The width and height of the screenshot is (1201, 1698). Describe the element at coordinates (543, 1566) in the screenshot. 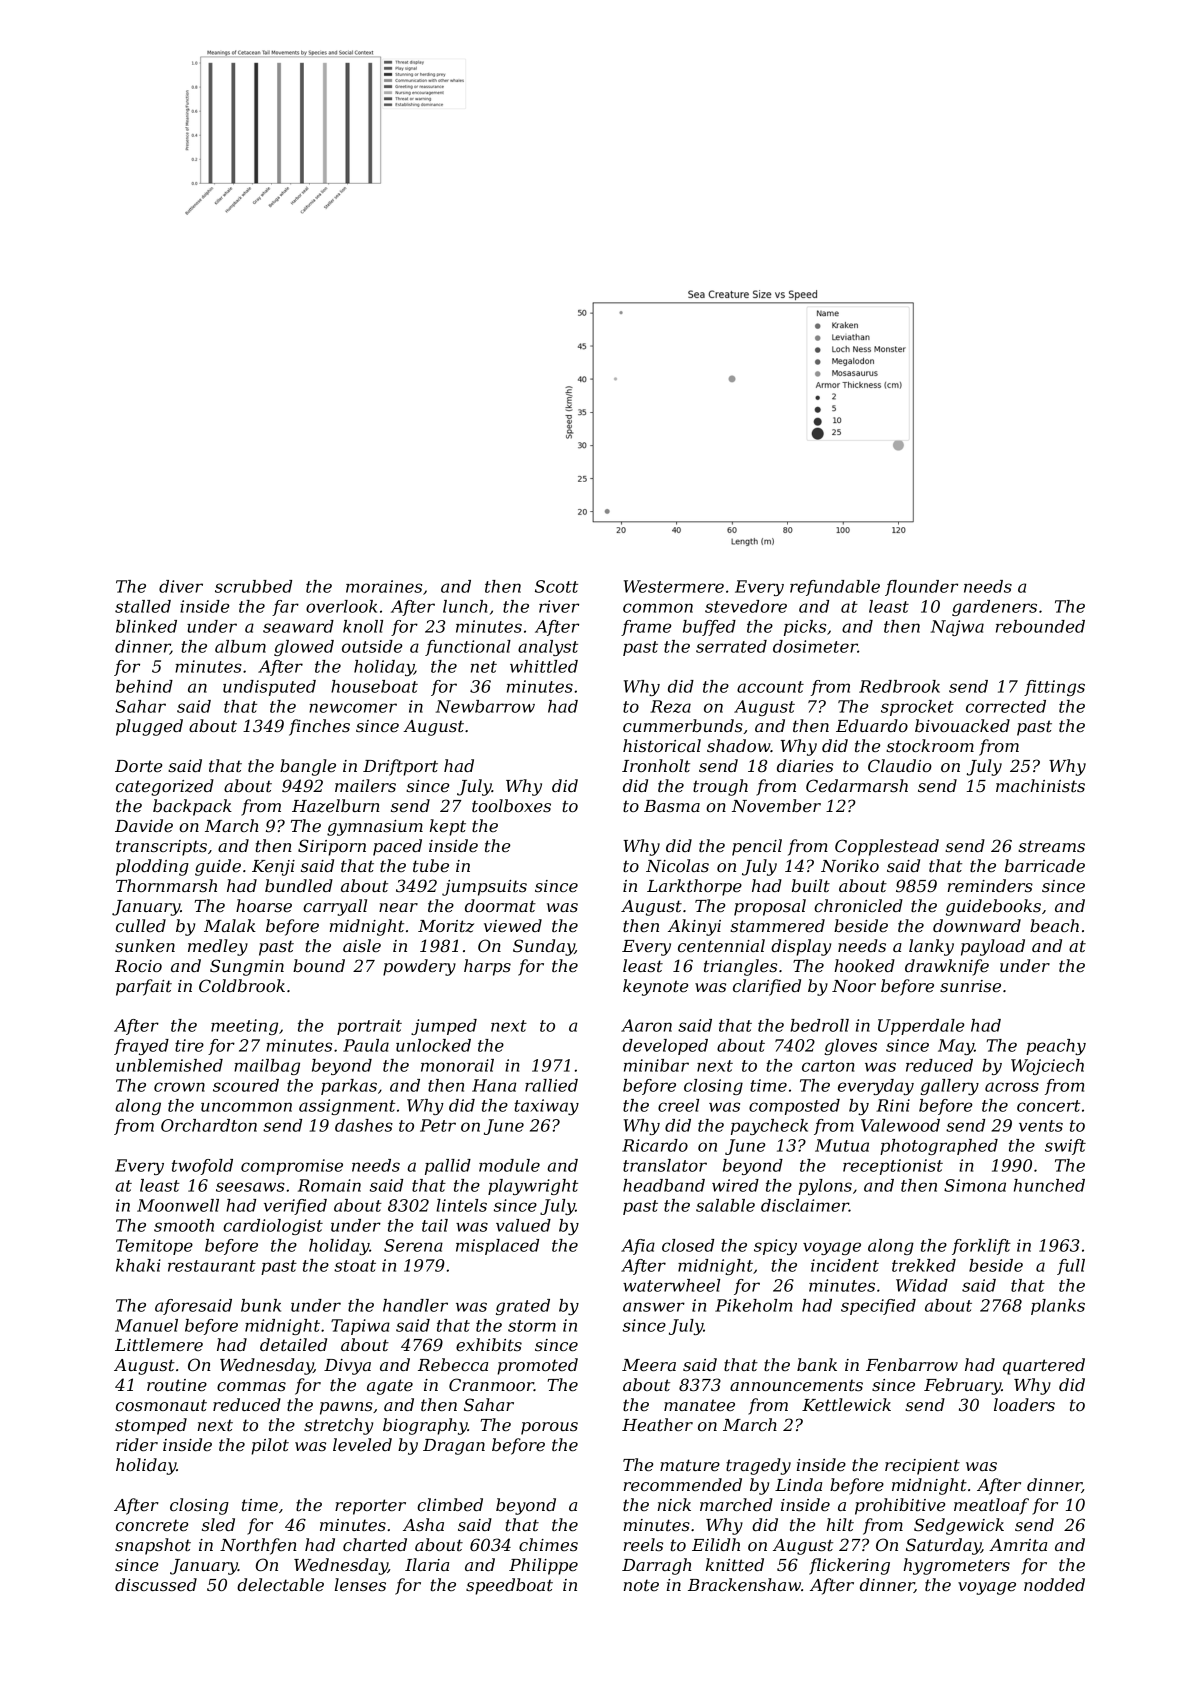

I see `Philippe` at that location.
